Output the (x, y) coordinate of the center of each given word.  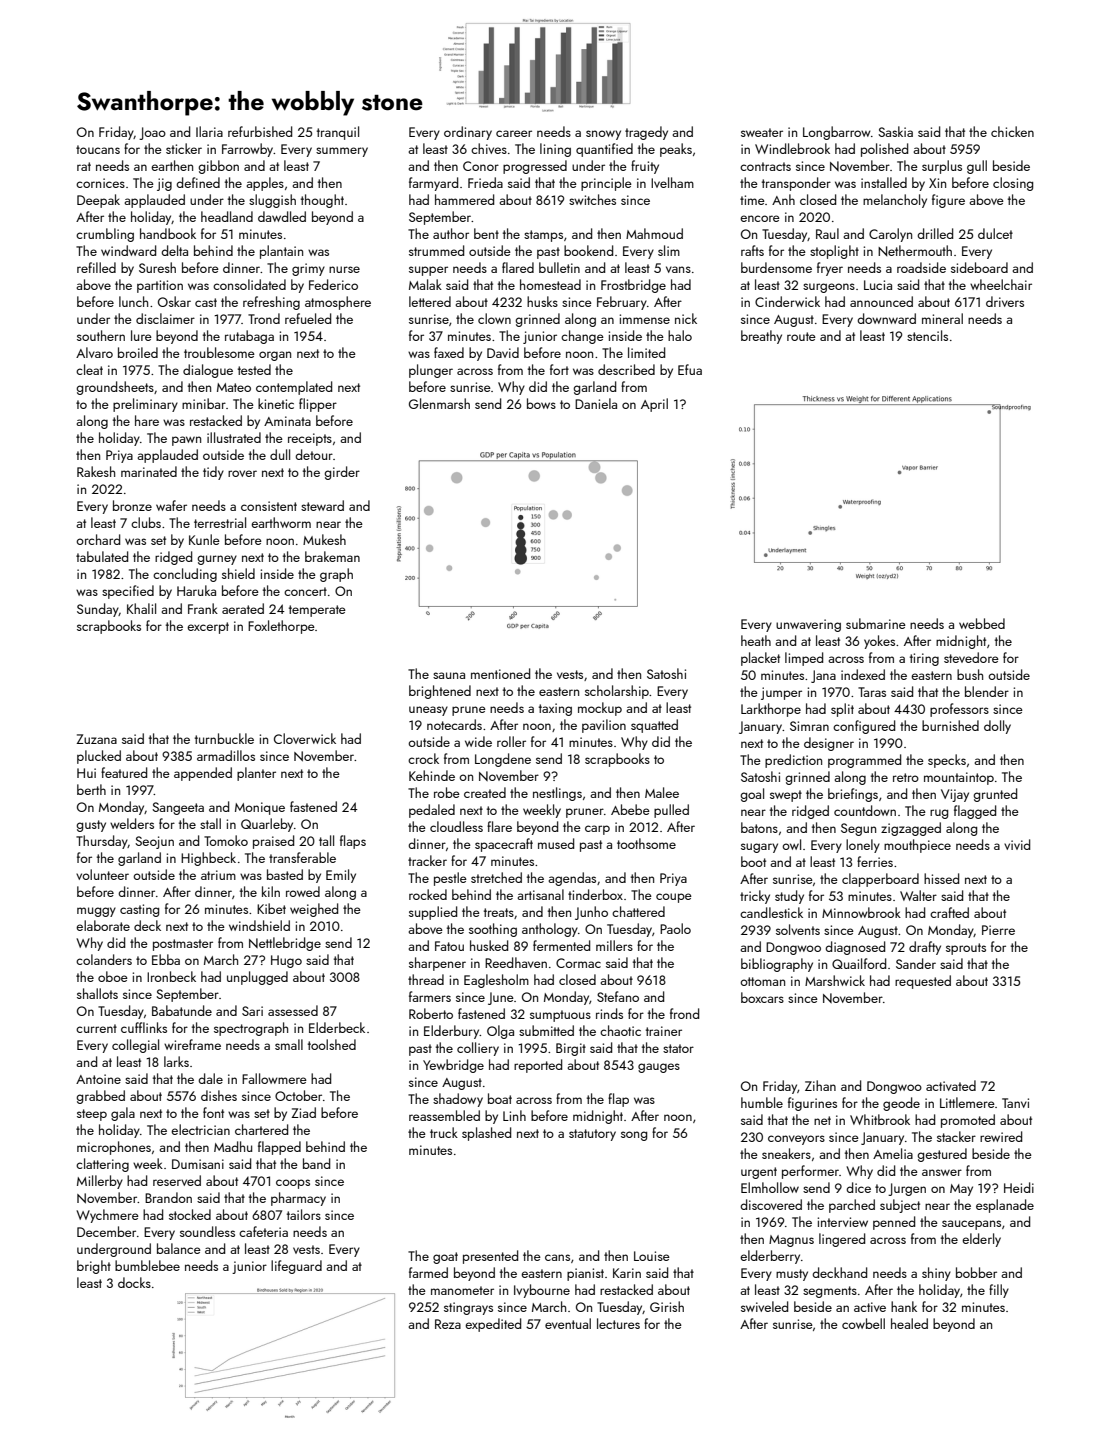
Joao (152, 133)
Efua (690, 369)
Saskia (895, 131)
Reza (448, 1324)
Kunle (204, 539)
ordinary (468, 133)
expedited (493, 1325)
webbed (982, 623)
